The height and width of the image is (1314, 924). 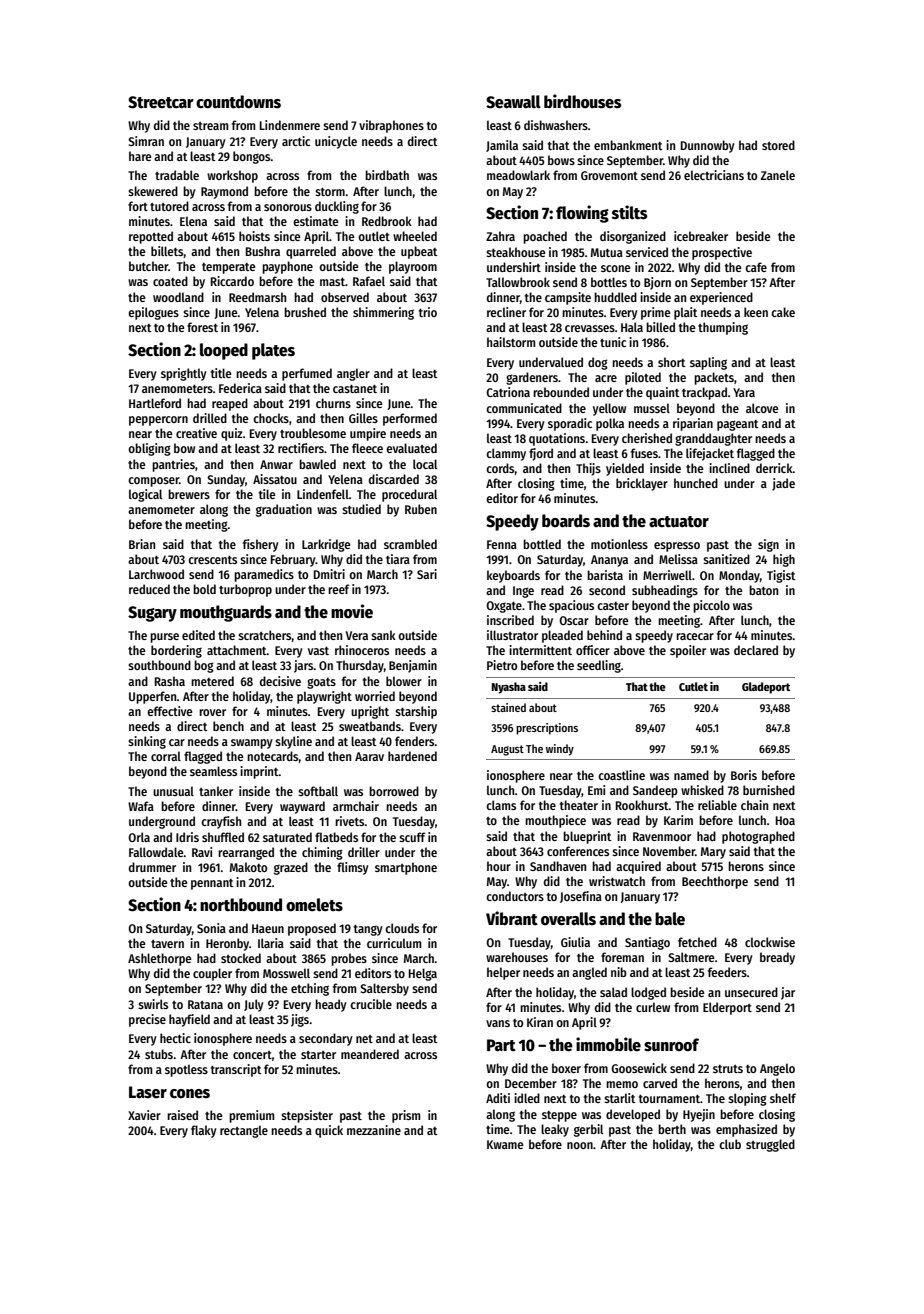 What do you see at coordinates (783, 484) in the image?
I see `jade` at bounding box center [783, 484].
